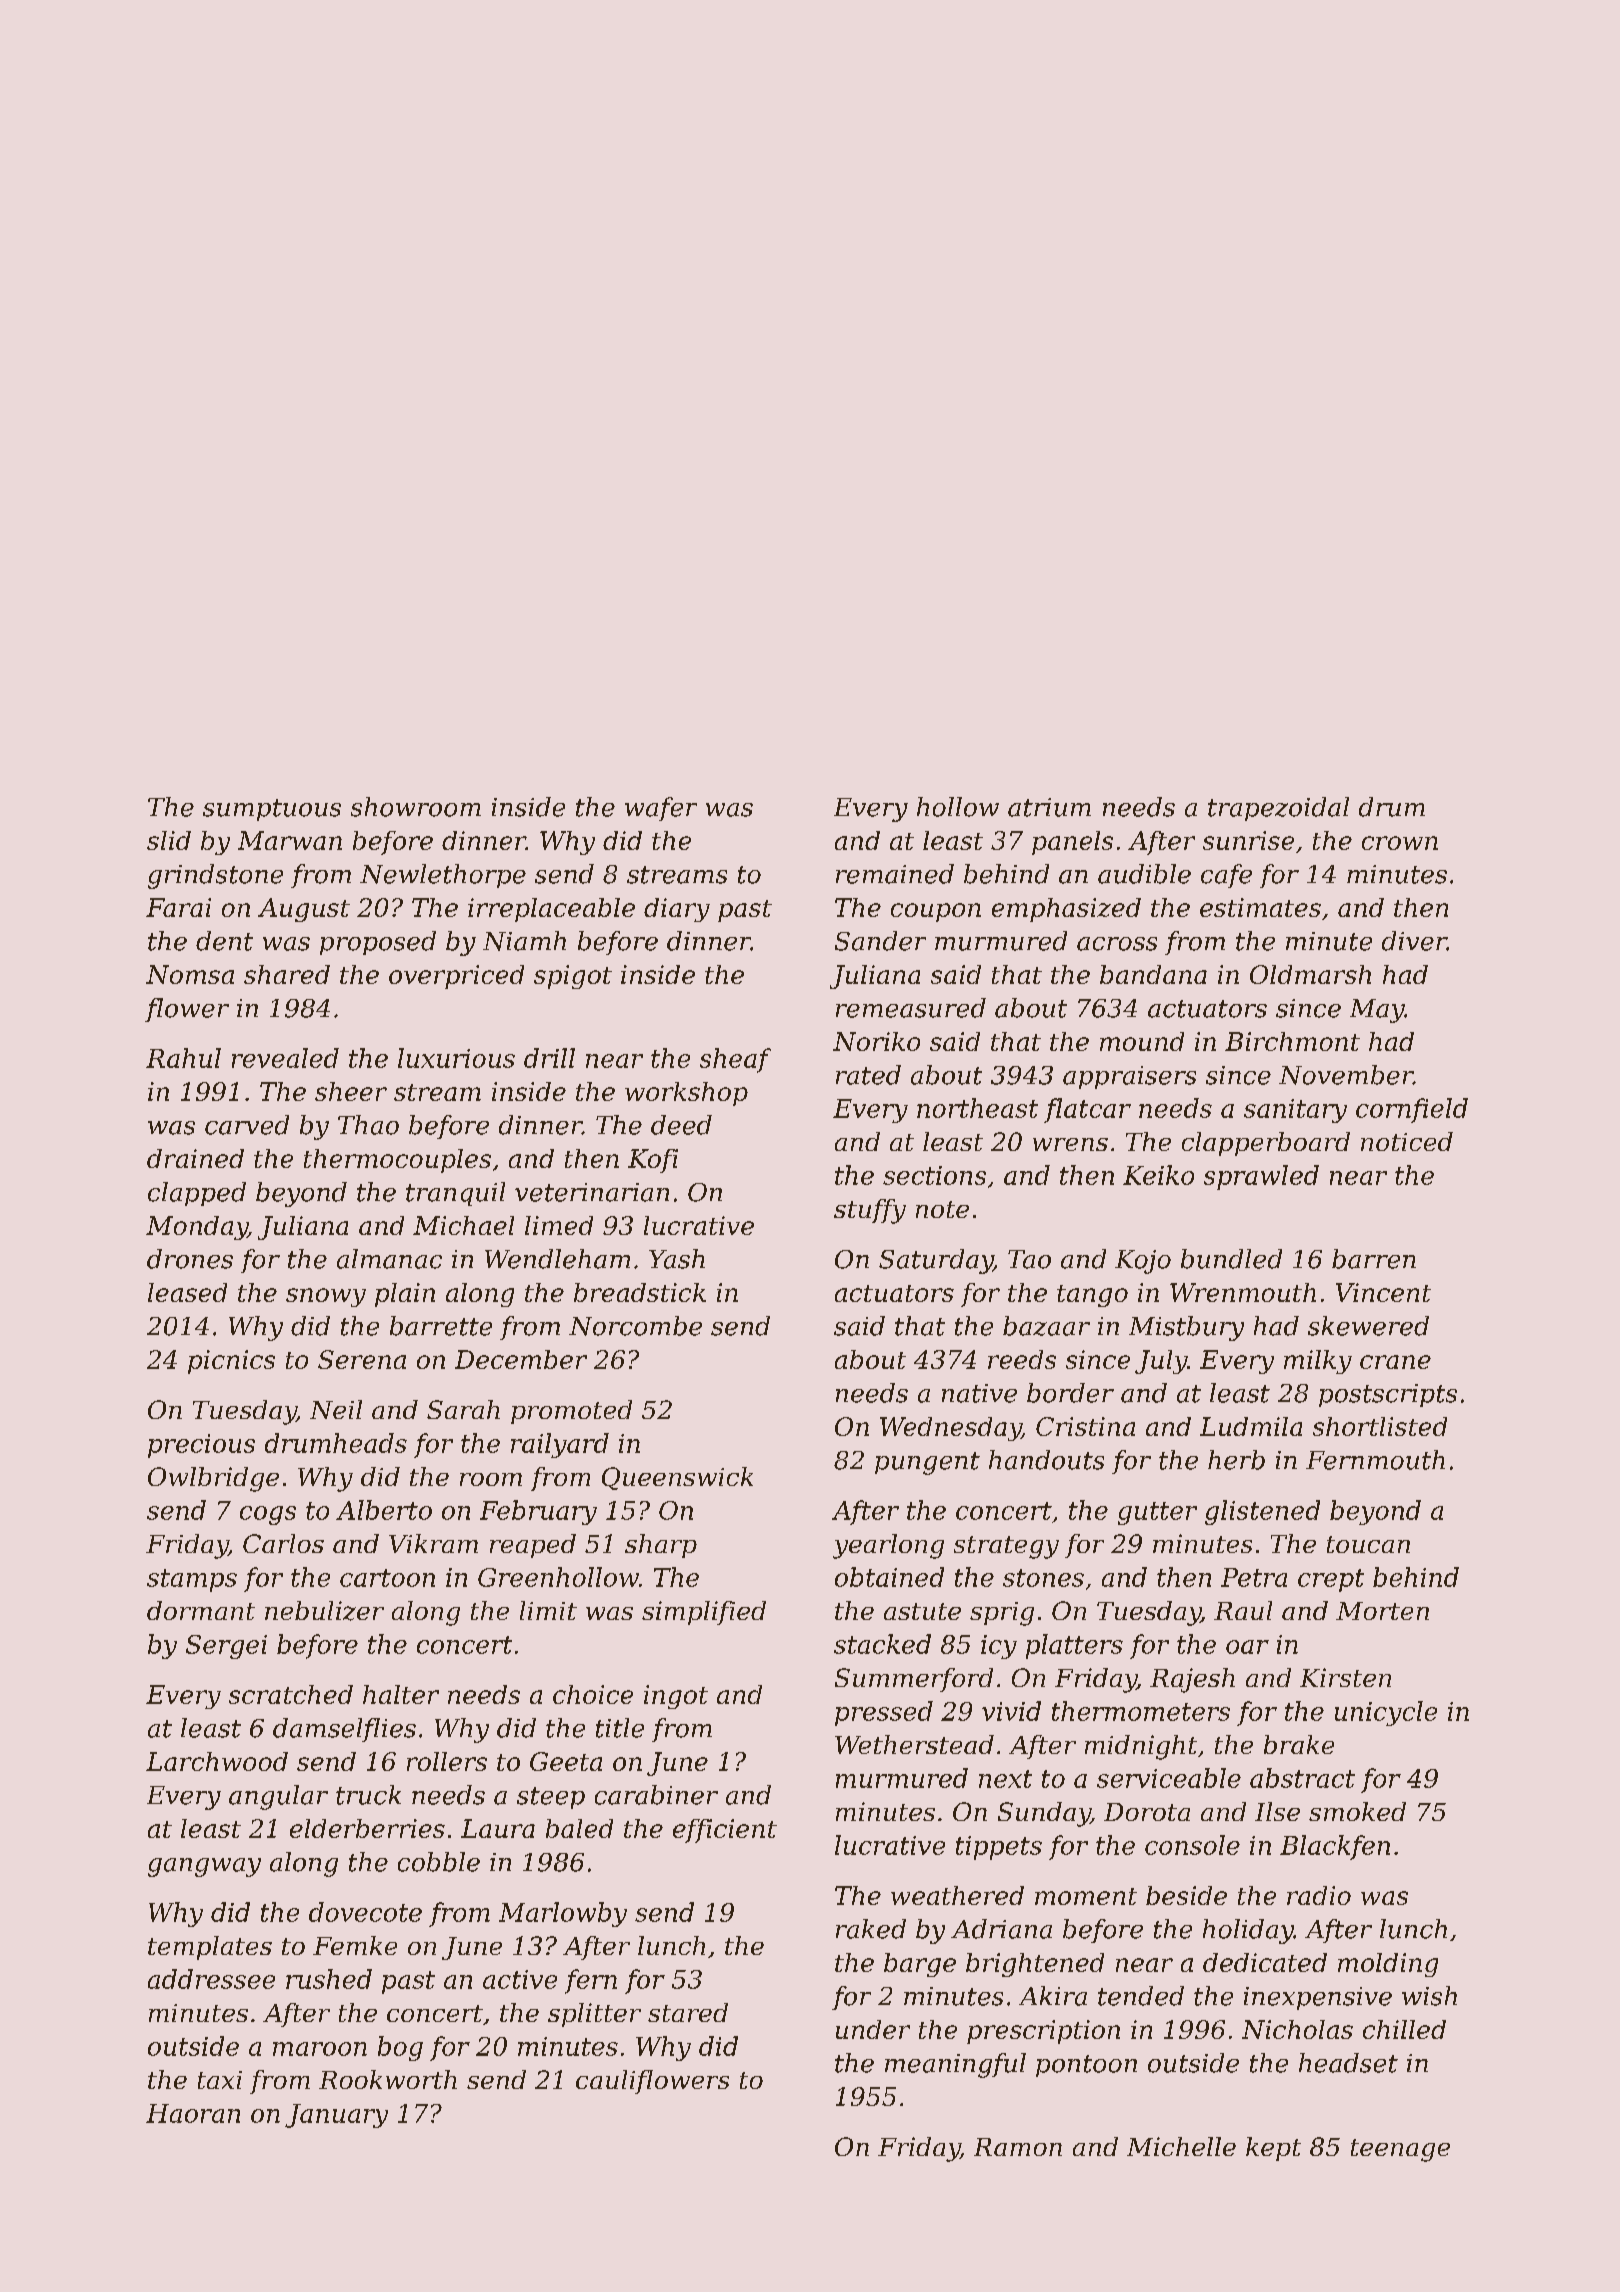  What do you see at coordinates (1147, 1812) in the page?
I see `Dorota` at bounding box center [1147, 1812].
